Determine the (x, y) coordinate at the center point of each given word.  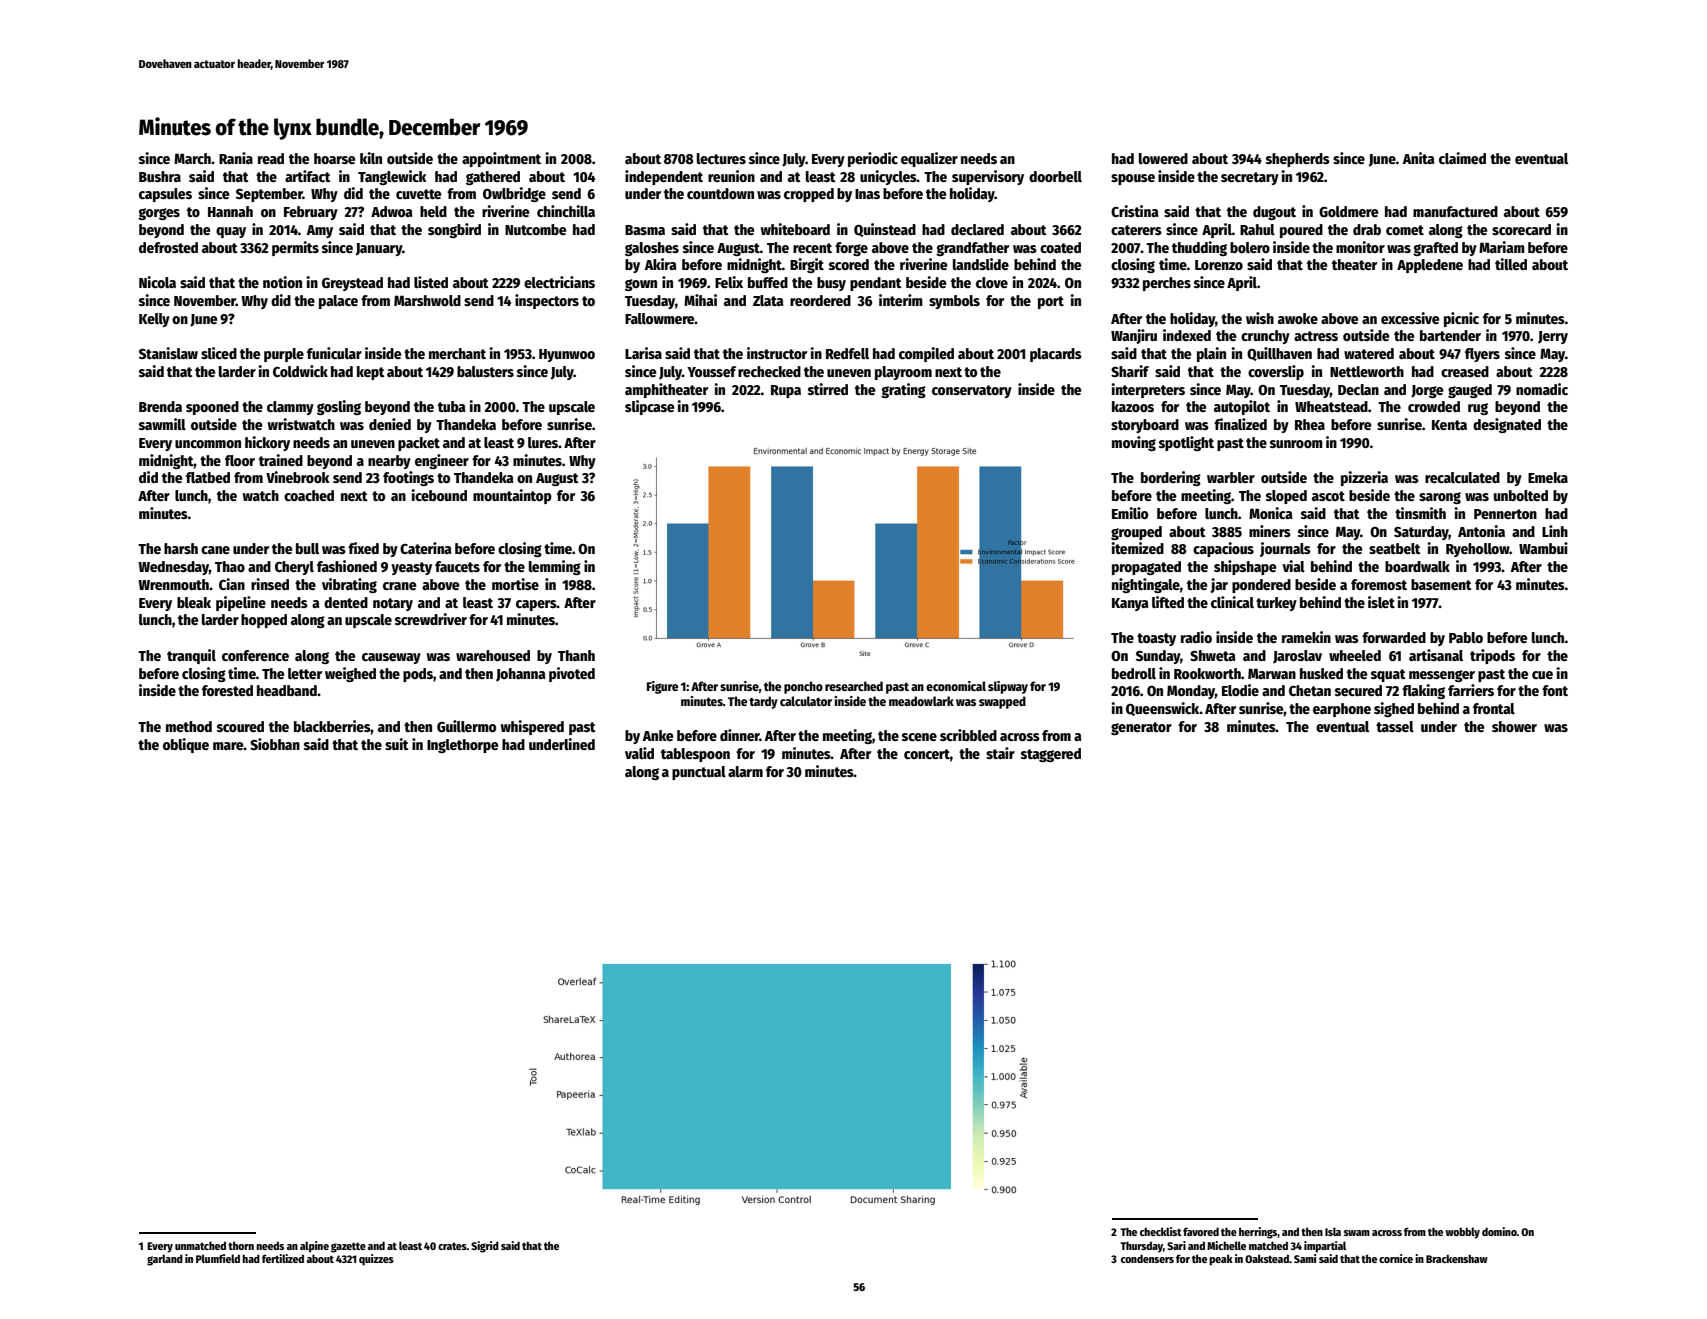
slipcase (650, 407)
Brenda (160, 406)
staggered (1051, 755)
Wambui (1543, 548)
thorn (241, 1245)
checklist (1161, 1231)
